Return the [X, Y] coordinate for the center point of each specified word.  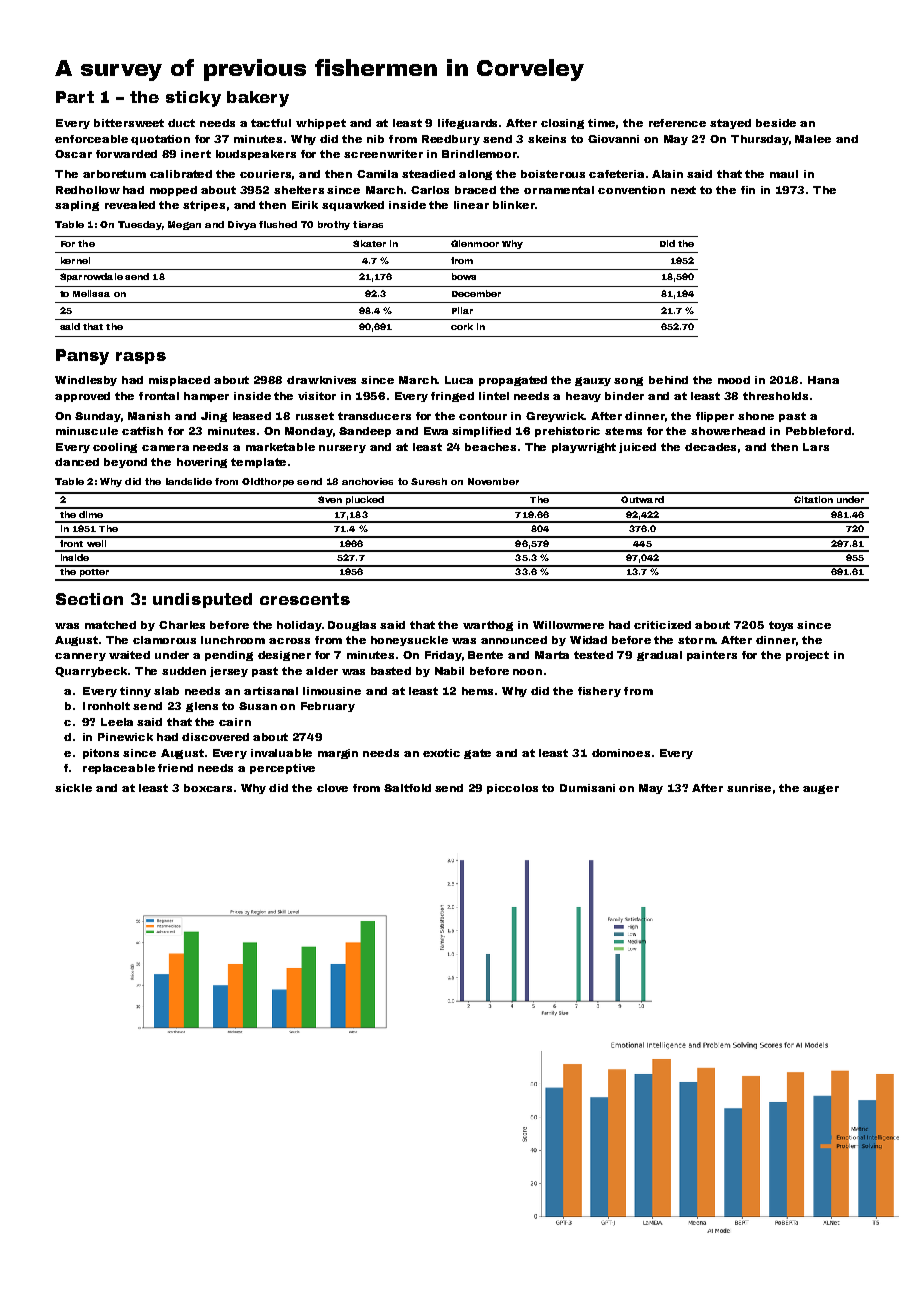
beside [776, 123]
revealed [130, 205]
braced [475, 190]
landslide [189, 481]
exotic [441, 753]
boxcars [208, 788]
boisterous [553, 174]
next [683, 190]
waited [129, 655]
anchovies [367, 481]
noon [527, 672]
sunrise [749, 788]
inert [196, 154]
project [807, 656]
